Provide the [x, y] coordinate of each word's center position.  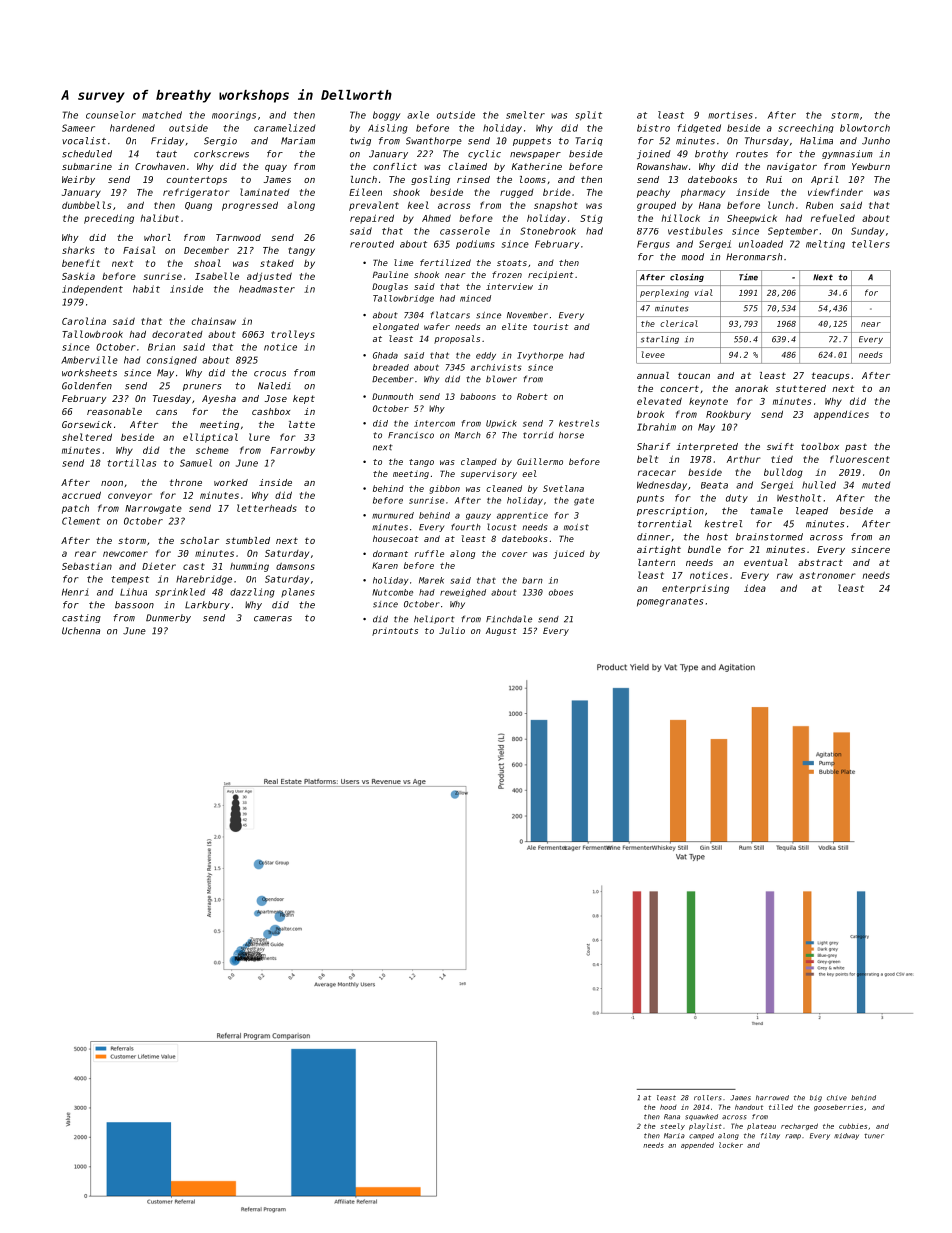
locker [731, 1145]
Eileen [365, 192]
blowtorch [865, 128]
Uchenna [81, 631]
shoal [207, 263]
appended [697, 1145]
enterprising [695, 589]
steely [672, 1126]
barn [532, 580]
